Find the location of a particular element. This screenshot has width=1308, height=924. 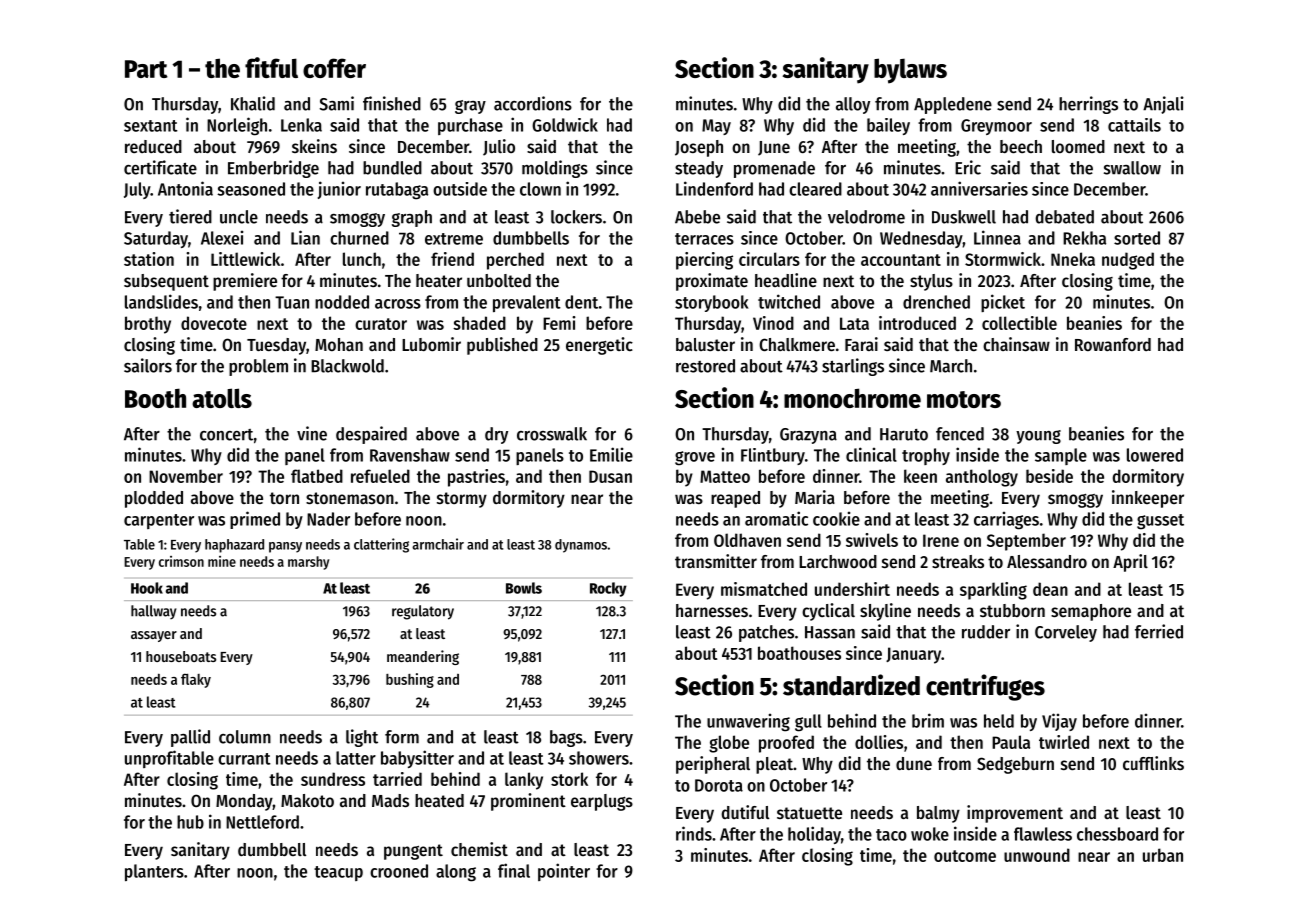

regulatory is located at coordinates (423, 612).
